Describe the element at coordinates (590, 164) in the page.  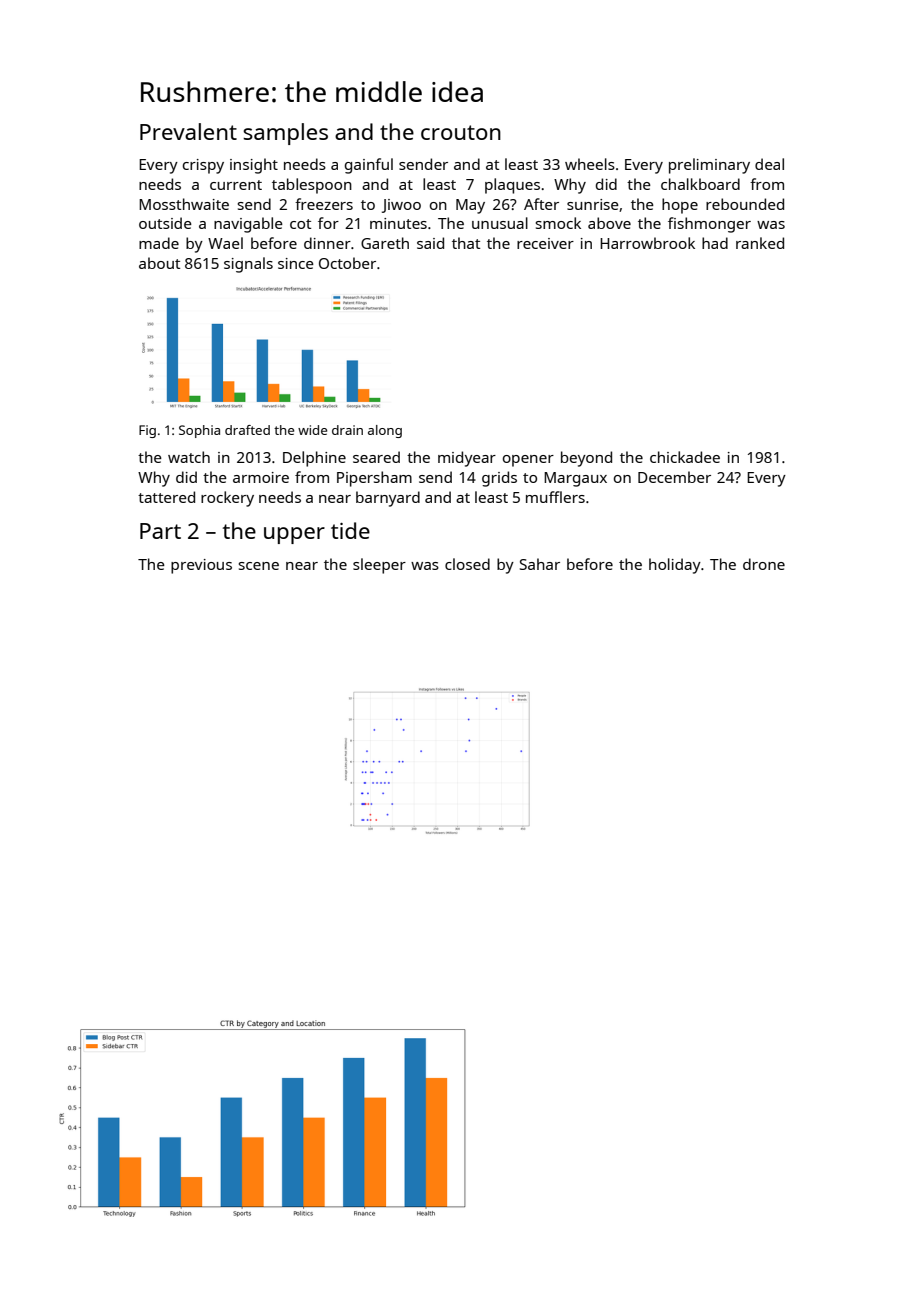
I see `wheels` at that location.
